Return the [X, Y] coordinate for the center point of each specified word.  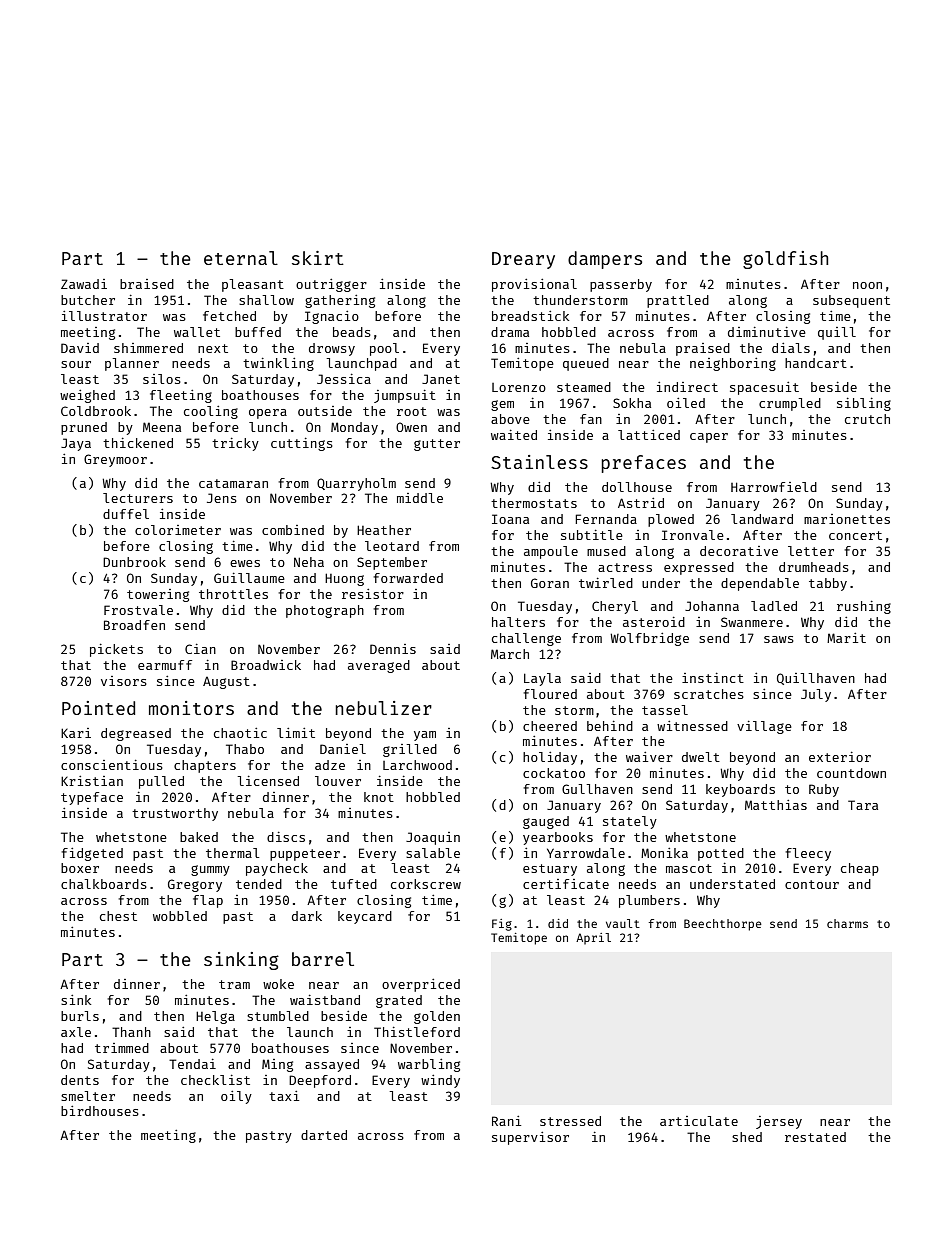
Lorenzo [519, 387]
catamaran [233, 483]
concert [855, 535]
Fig [502, 925]
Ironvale [693, 535]
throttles [233, 594]
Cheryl [615, 607]
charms [847, 923]
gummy [210, 870]
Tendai [192, 1063]
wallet [197, 332]
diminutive [767, 331]
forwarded [408, 578]
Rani [506, 1121]
